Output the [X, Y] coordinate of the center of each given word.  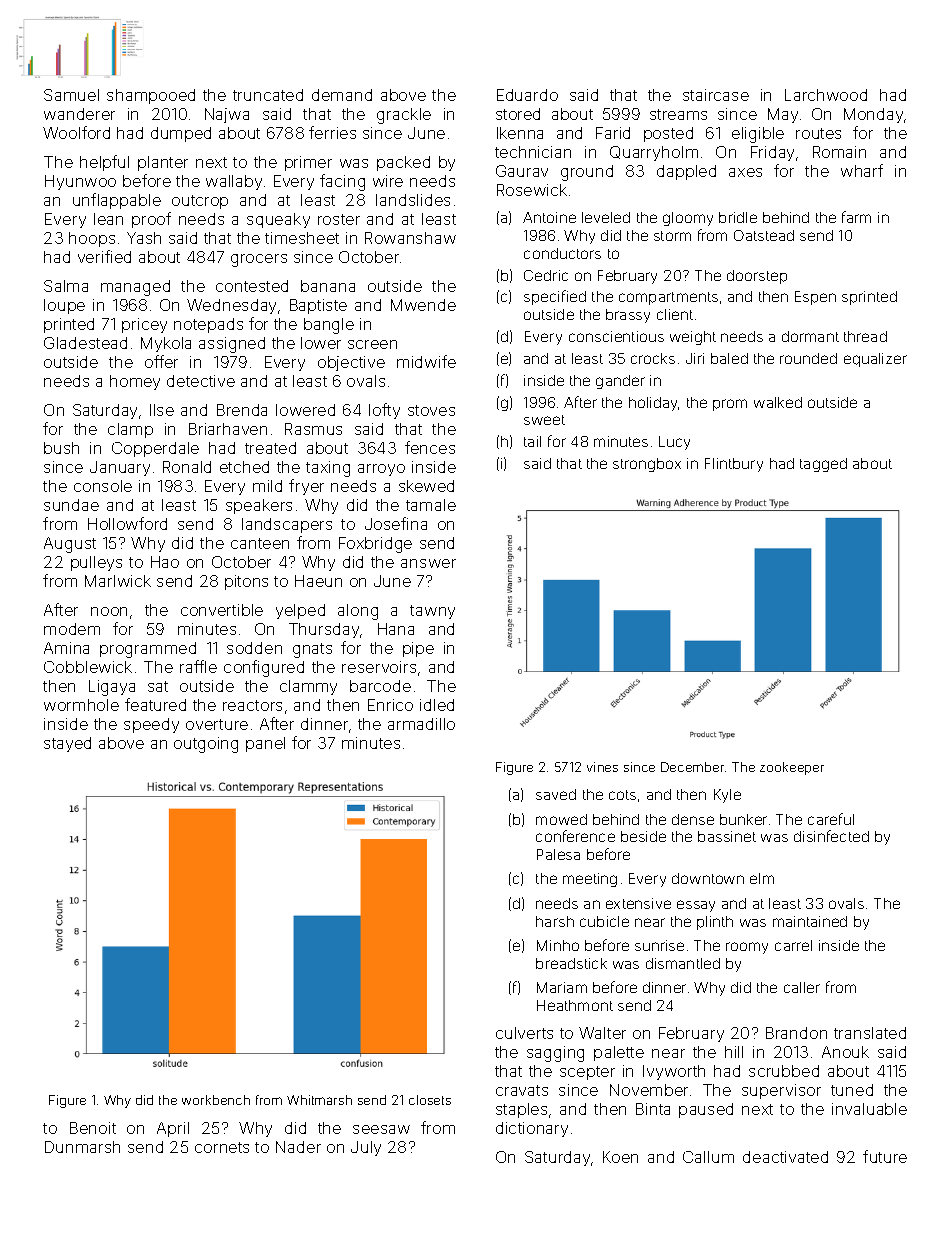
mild [267, 486]
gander [620, 382]
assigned [232, 345]
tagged [823, 465]
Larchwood [826, 95]
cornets [222, 1147]
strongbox [647, 465]
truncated [268, 95]
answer [428, 563]
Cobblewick [88, 667]
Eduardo [527, 95]
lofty [384, 411]
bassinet [727, 836]
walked [778, 402]
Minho [558, 945]
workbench [216, 1100]
